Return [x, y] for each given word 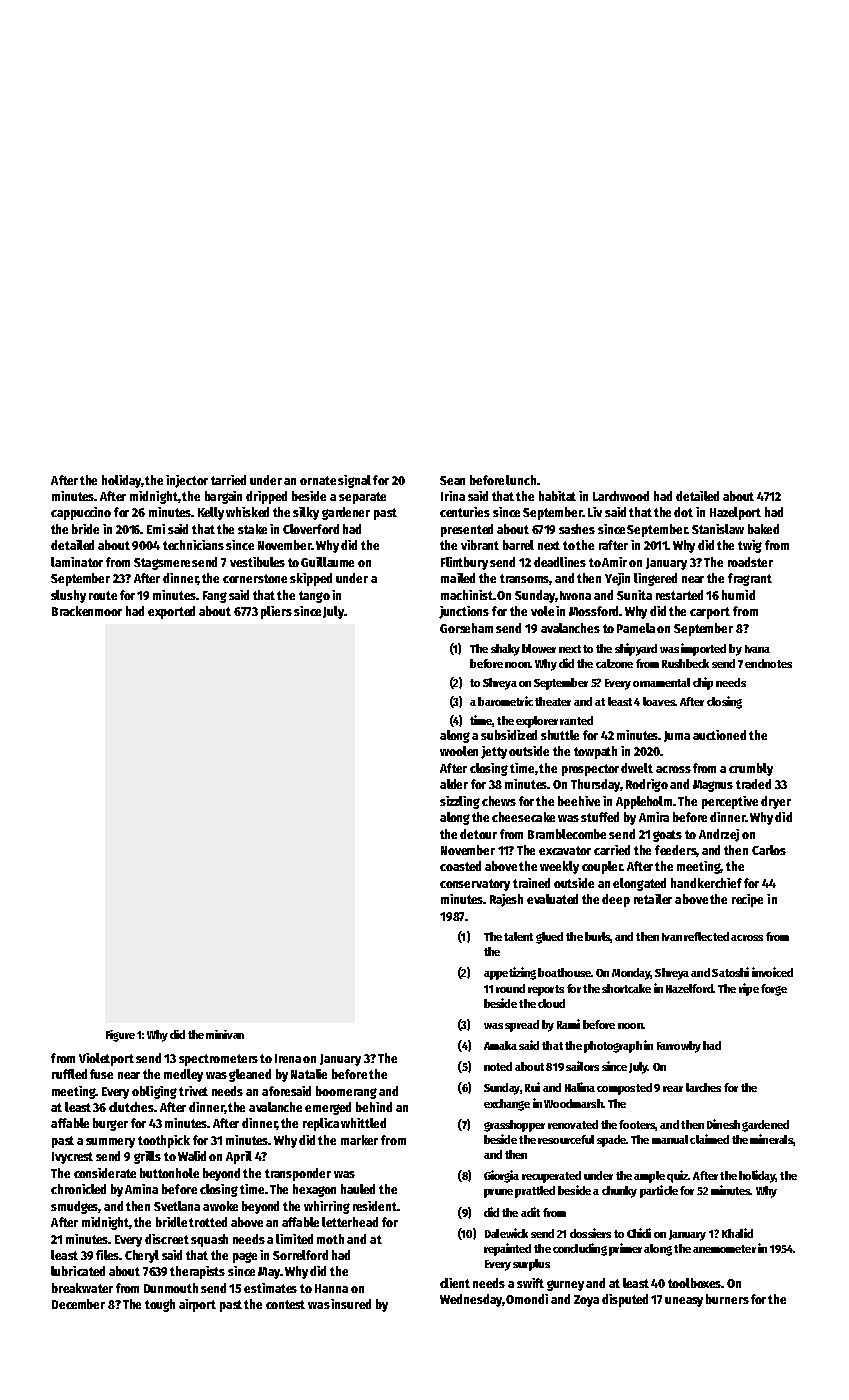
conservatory [475, 885]
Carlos [769, 850]
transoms [525, 579]
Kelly [211, 513]
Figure [120, 1036]
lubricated [78, 1271]
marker [359, 1140]
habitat [557, 496]
